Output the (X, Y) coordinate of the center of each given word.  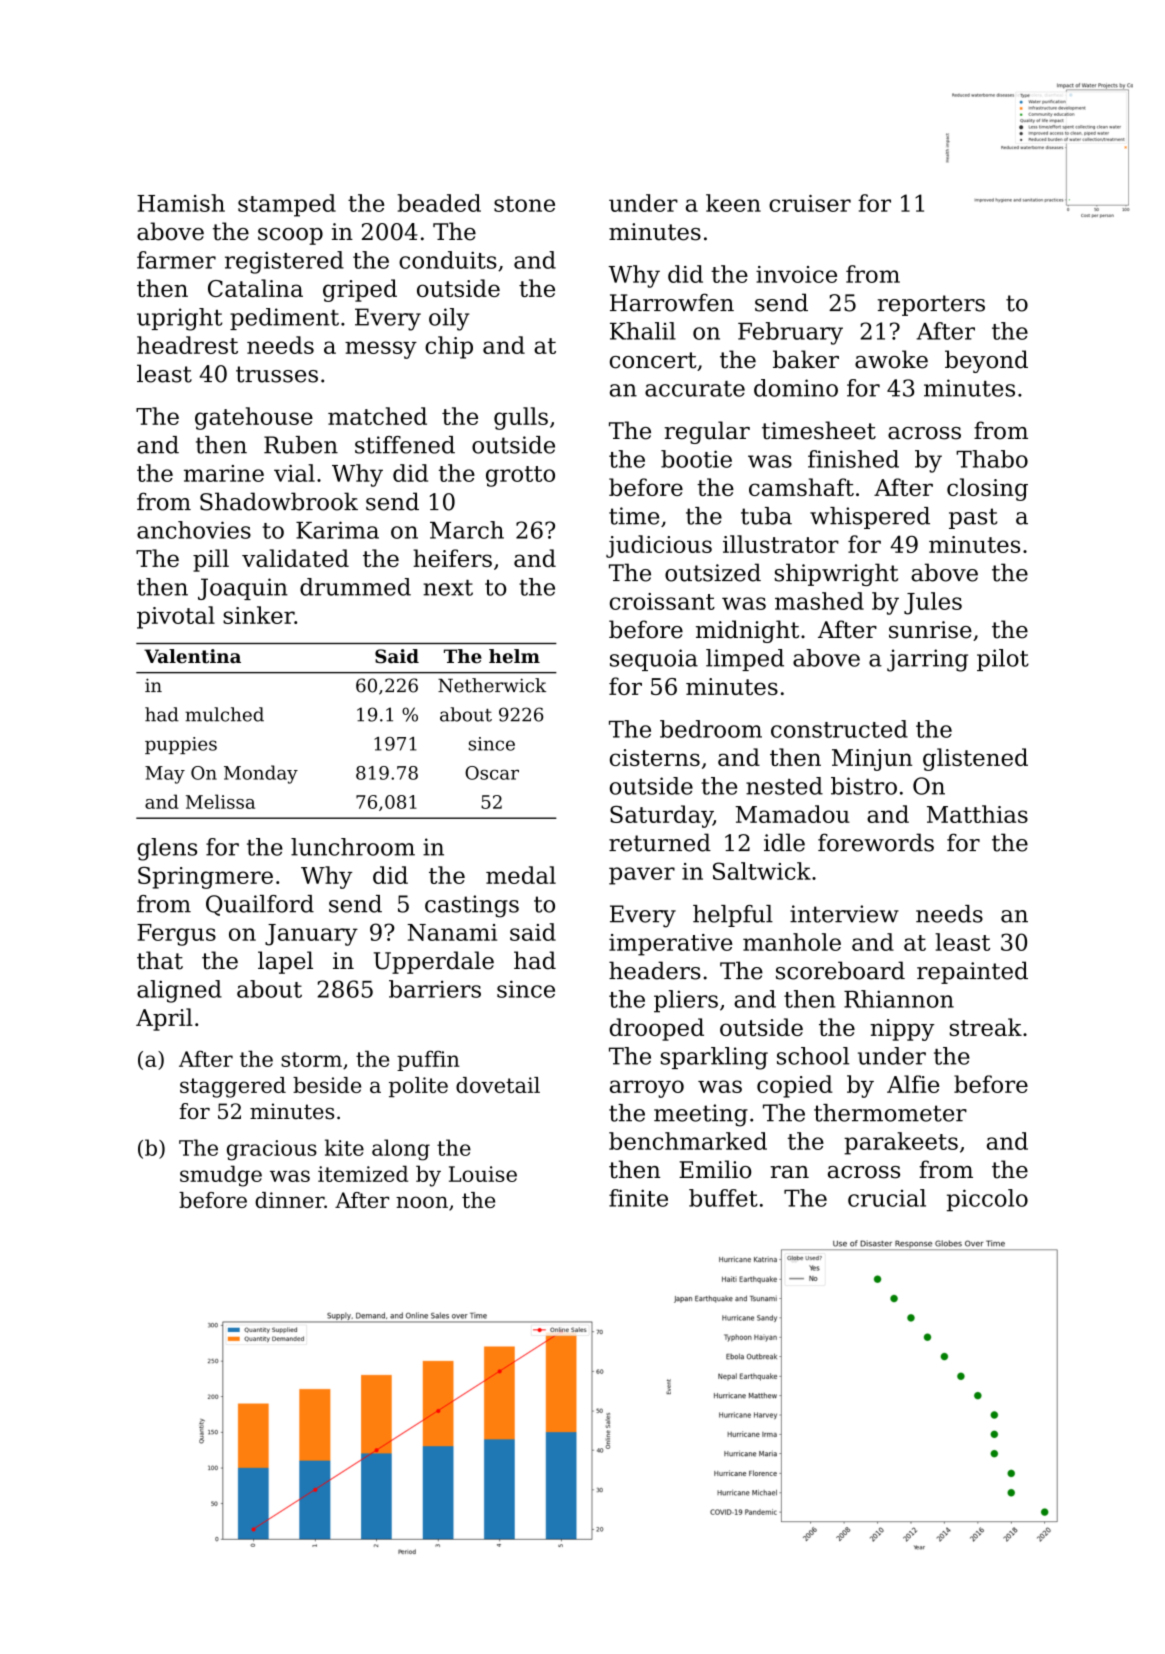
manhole (792, 942)
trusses (277, 374)
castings (472, 906)
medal (521, 875)
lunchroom (353, 847)
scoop (290, 236)
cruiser (810, 203)
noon (422, 1202)
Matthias (977, 814)
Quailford (260, 905)
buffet (723, 1198)
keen (733, 203)
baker (806, 359)
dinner (289, 1200)
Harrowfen (672, 302)
